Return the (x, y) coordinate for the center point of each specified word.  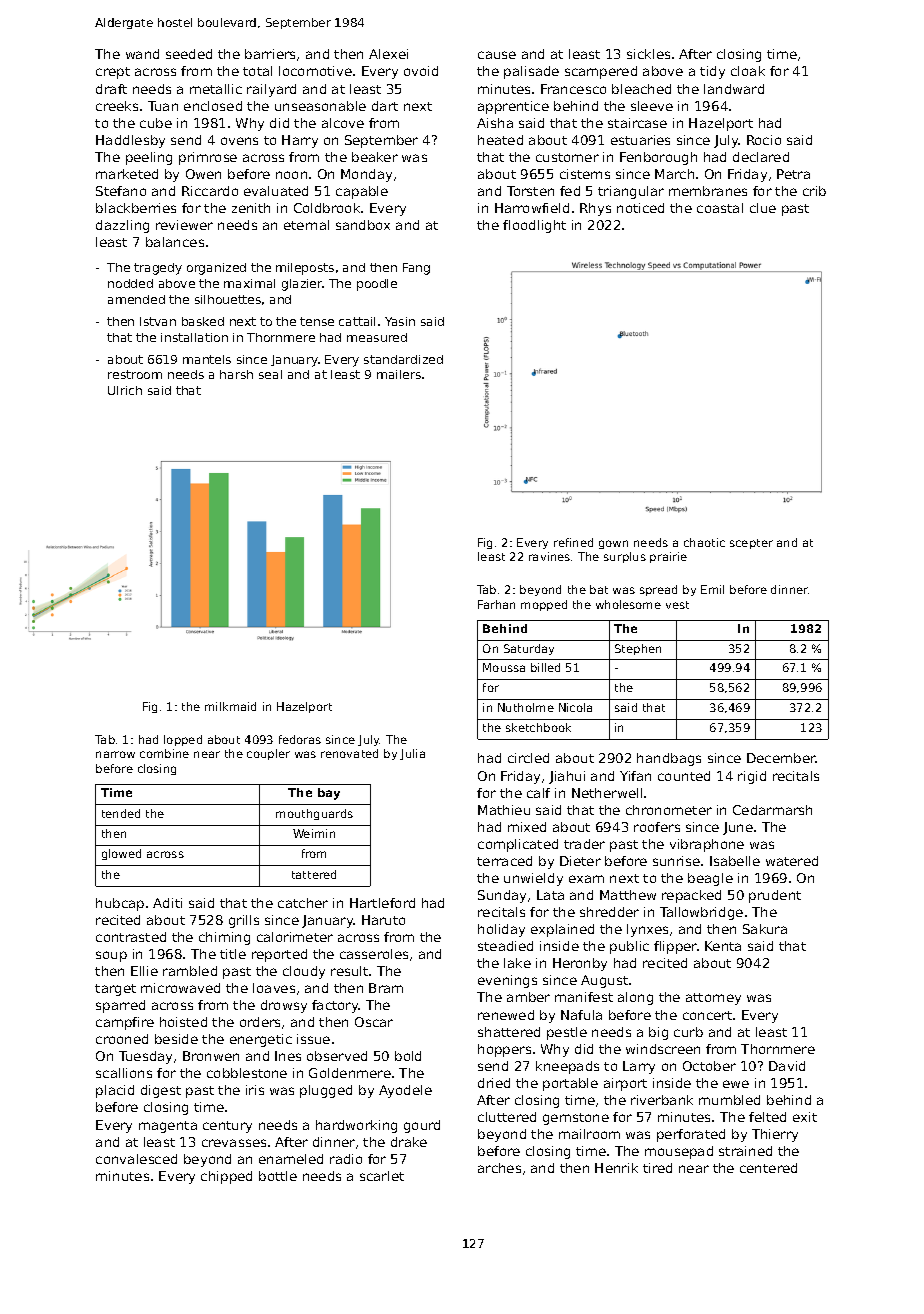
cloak (748, 71)
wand (142, 54)
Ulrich (125, 390)
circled (528, 758)
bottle (278, 1176)
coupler (268, 754)
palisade (531, 72)
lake (517, 963)
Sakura (765, 929)
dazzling (122, 226)
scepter (751, 544)
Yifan (635, 776)
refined (573, 542)
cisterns (585, 174)
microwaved (180, 988)
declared (761, 157)
